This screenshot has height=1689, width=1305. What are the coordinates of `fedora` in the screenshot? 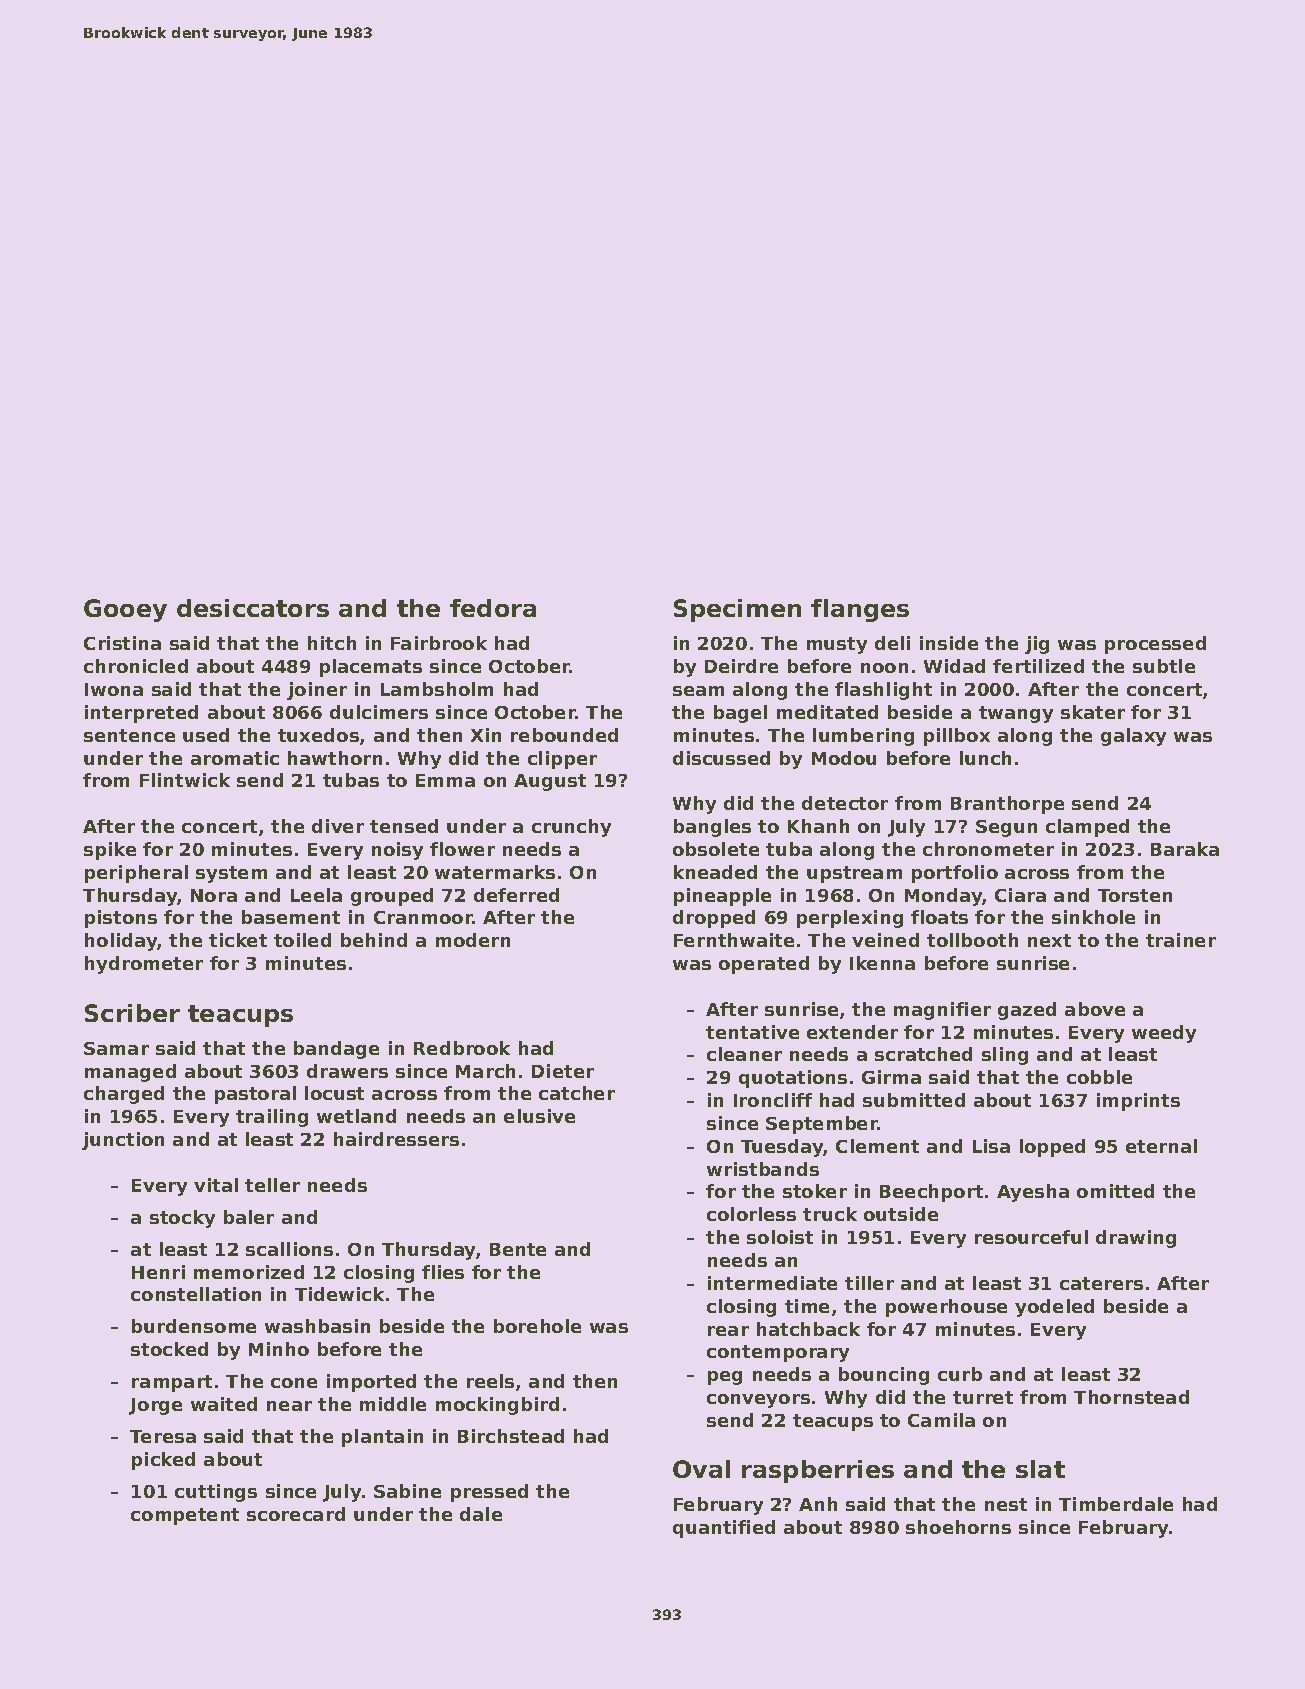 It's located at (493, 608).
